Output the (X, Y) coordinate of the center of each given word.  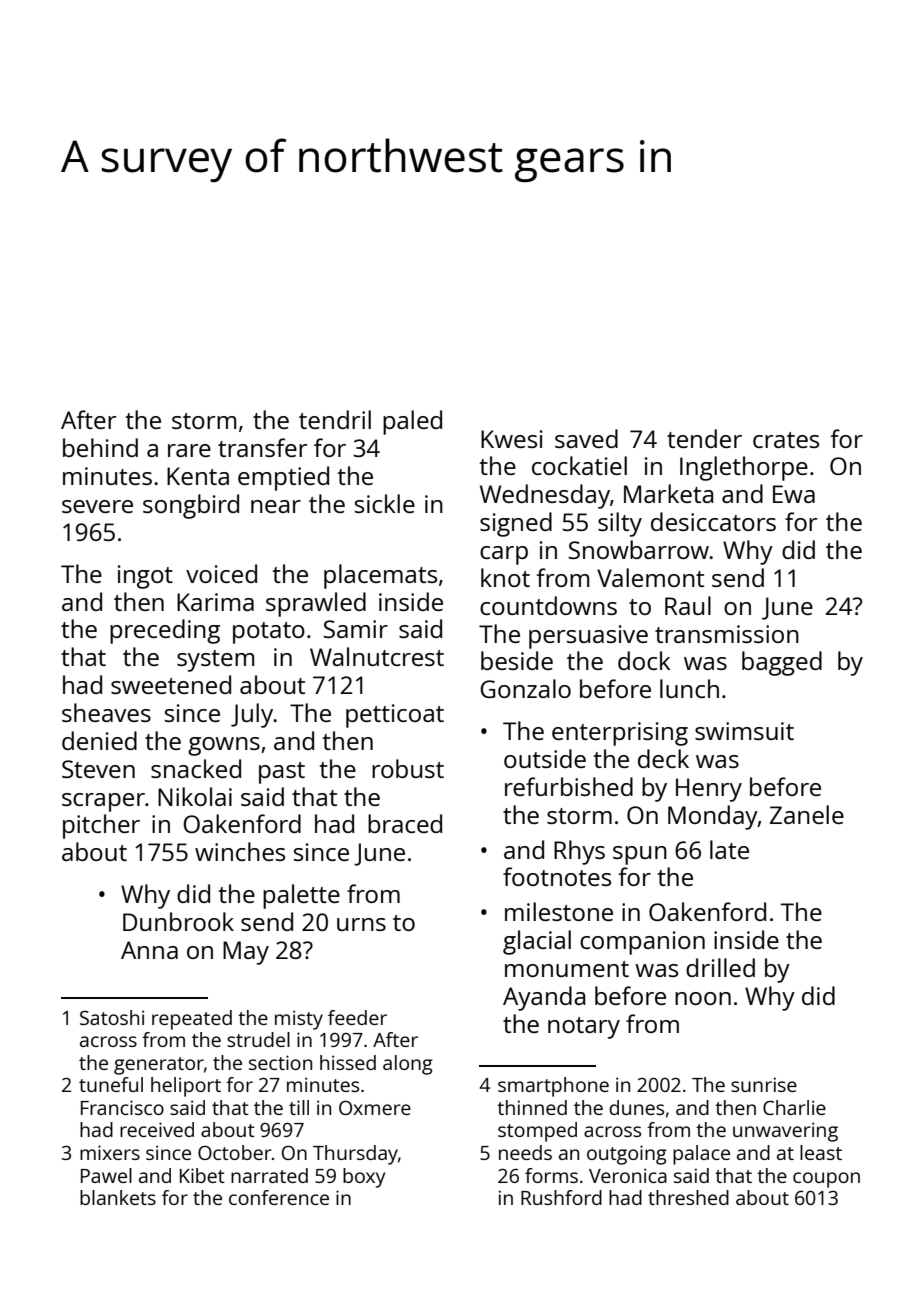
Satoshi (112, 1017)
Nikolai (195, 796)
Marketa (669, 493)
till (299, 1107)
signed (516, 524)
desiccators (713, 521)
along (408, 1065)
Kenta (198, 476)
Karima (215, 602)
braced (405, 823)
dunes (636, 1107)
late (729, 849)
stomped (537, 1132)
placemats (380, 576)
